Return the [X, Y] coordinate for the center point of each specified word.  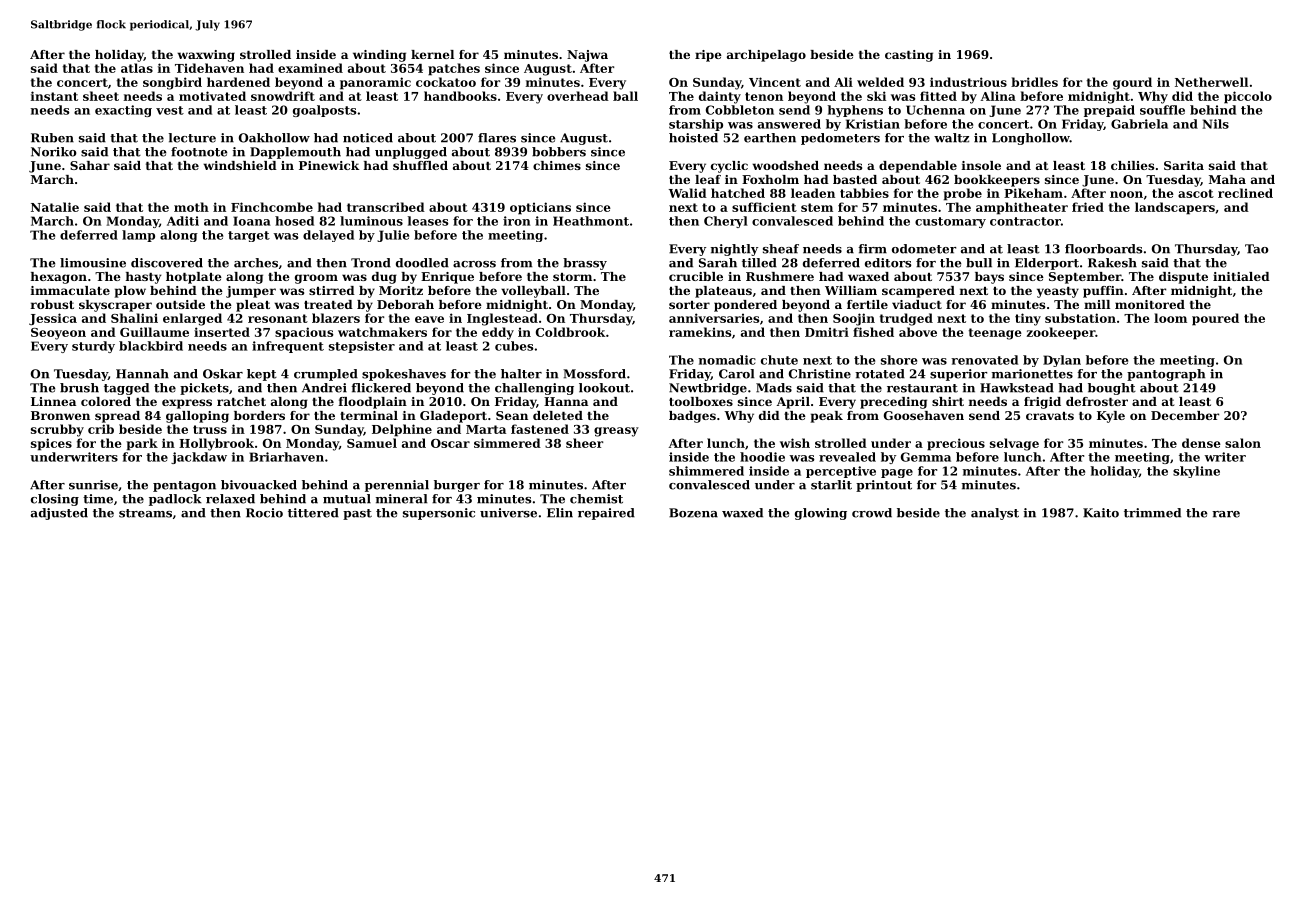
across [474, 264]
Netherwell [1211, 82]
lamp [138, 236]
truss [210, 429]
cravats [1050, 416]
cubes [514, 346]
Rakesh [1112, 263]
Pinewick [329, 165]
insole [981, 165]
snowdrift [283, 96]
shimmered [706, 471]
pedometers [840, 139]
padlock [175, 500]
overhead [578, 96]
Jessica [53, 319]
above [918, 332]
